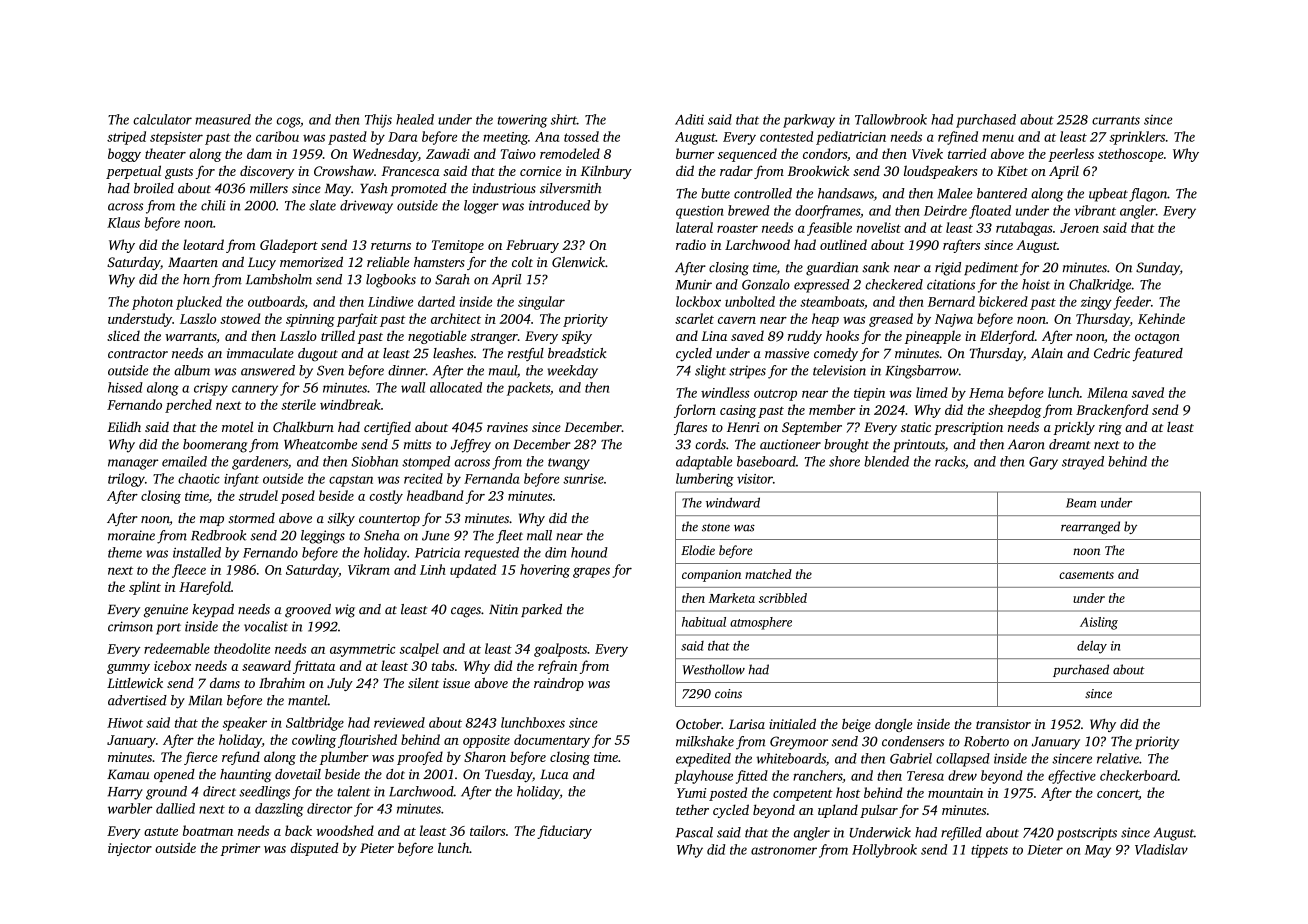  Describe the element at coordinates (990, 212) in the image. I see `floated` at that location.
